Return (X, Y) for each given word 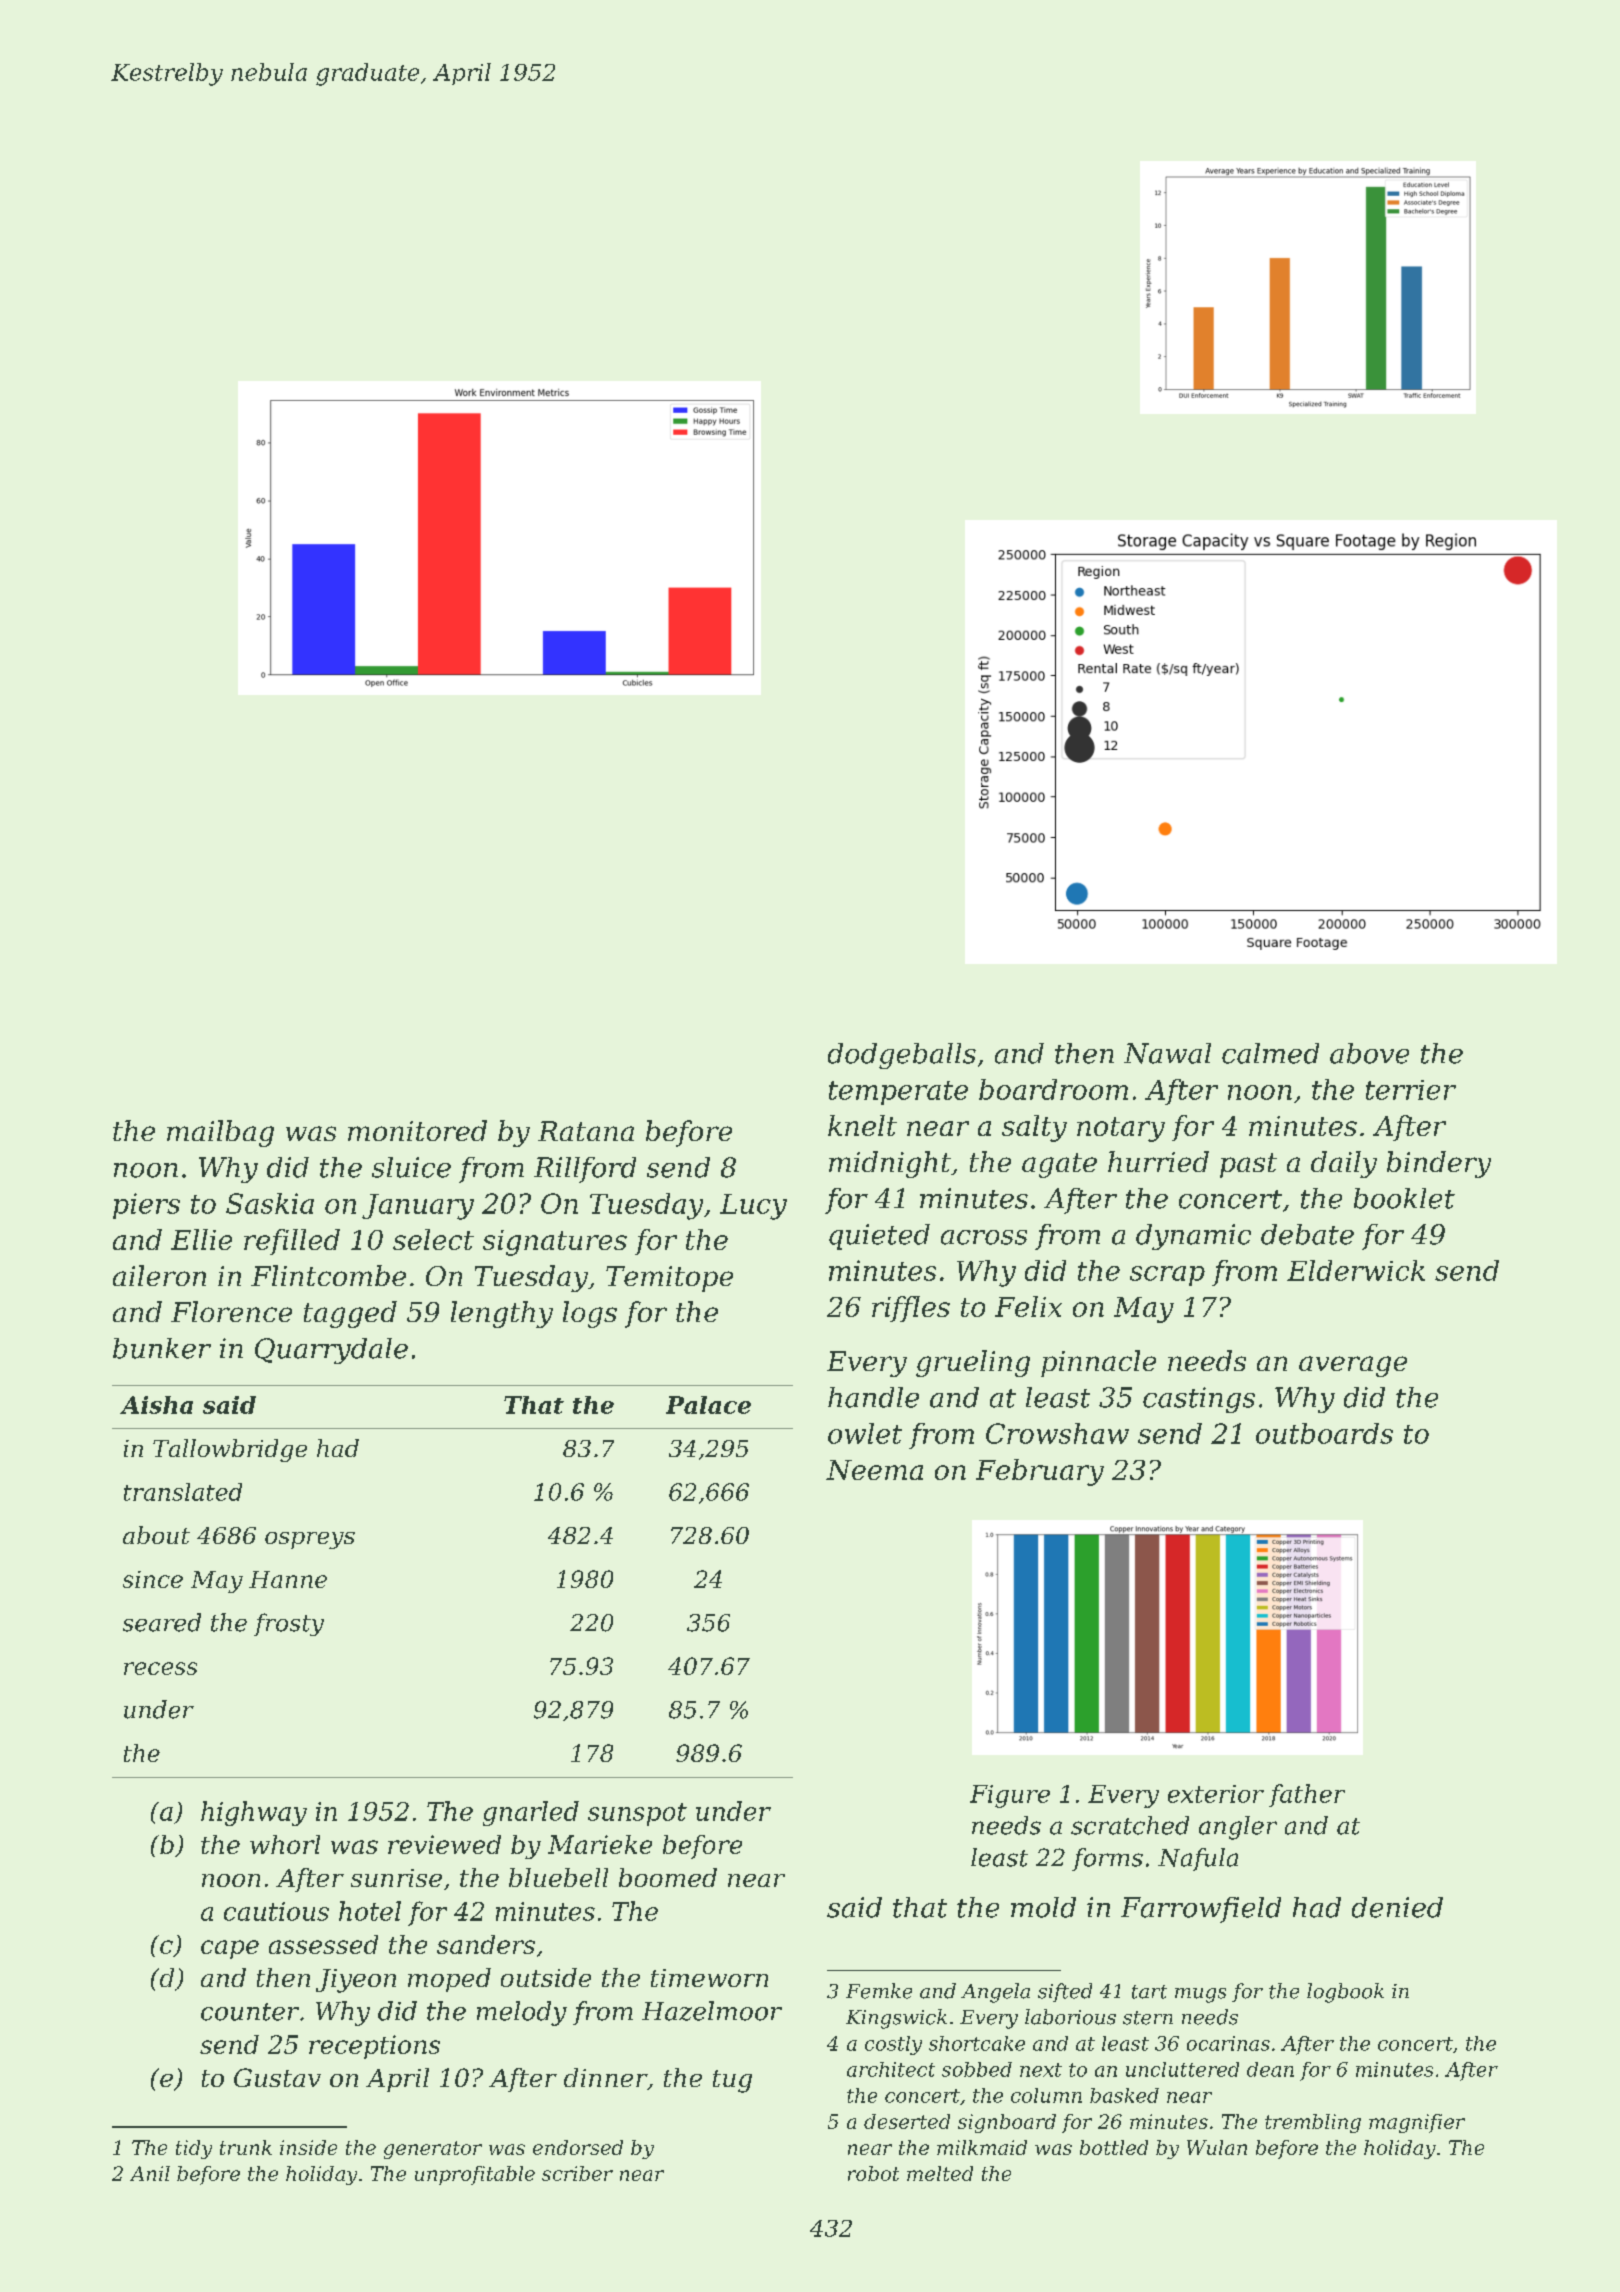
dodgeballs (902, 1056)
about (156, 1535)
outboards (1324, 1433)
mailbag (220, 1133)
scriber (577, 2173)
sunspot (637, 1814)
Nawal (1167, 1053)
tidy (194, 2149)
